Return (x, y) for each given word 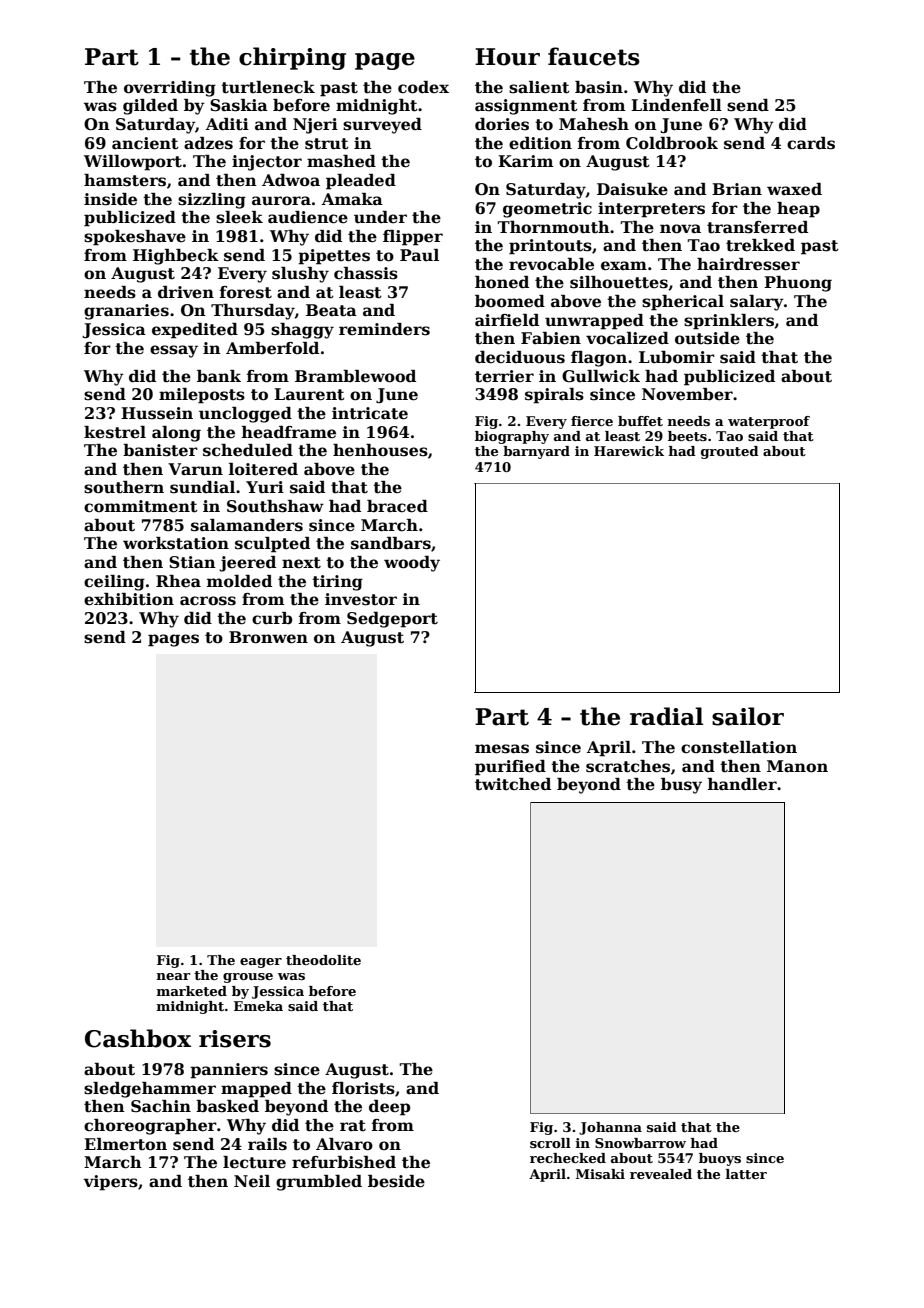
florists (363, 1088)
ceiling (114, 583)
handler (742, 784)
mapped (256, 1090)
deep (389, 1108)
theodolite (323, 960)
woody (412, 564)
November (687, 394)
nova (680, 229)
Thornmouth (553, 227)
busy (681, 786)
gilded (150, 107)
